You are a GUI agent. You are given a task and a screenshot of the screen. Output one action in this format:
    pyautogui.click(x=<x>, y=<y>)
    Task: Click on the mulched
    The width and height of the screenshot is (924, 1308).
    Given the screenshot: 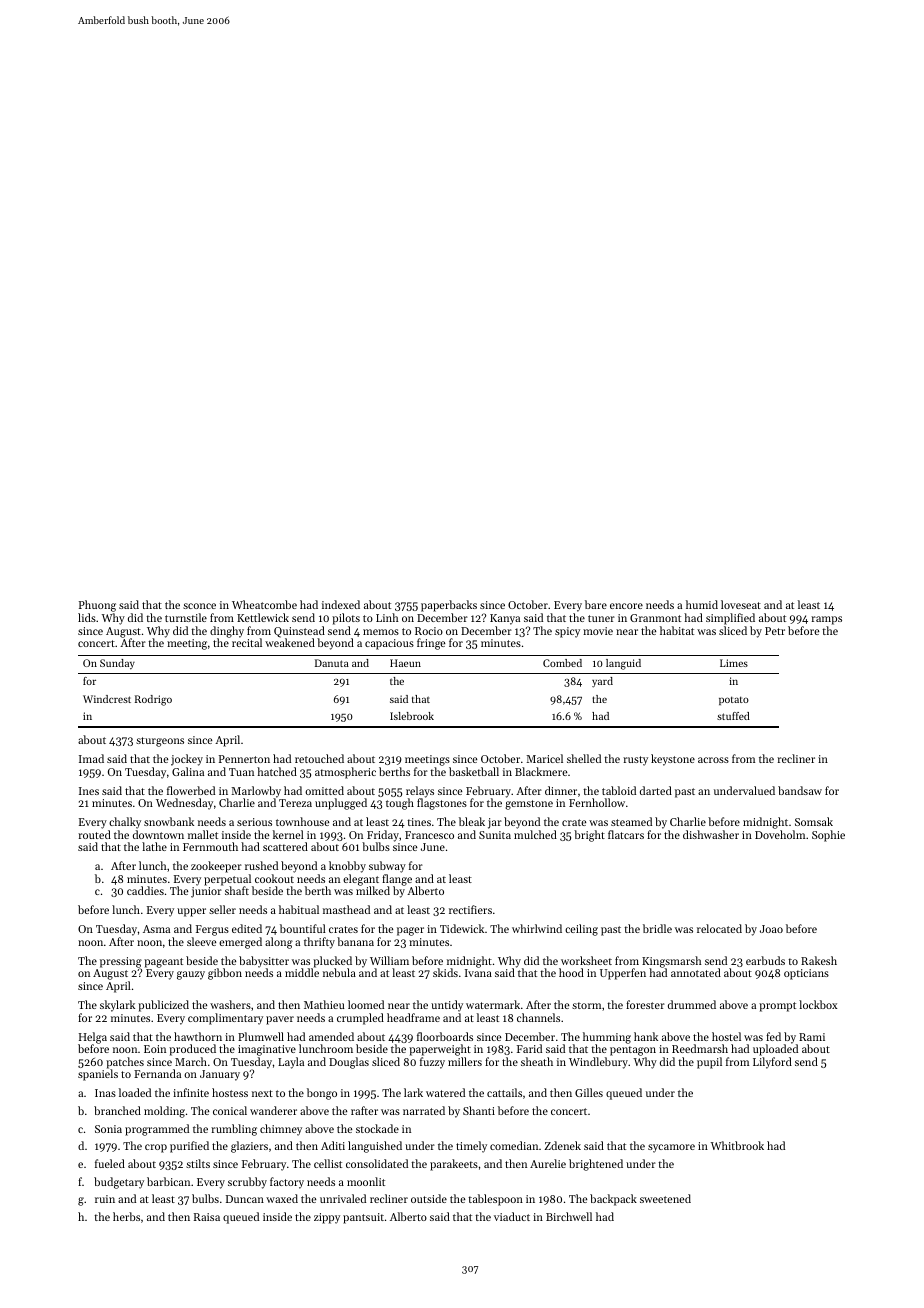 What is the action you would take?
    pyautogui.click(x=535, y=834)
